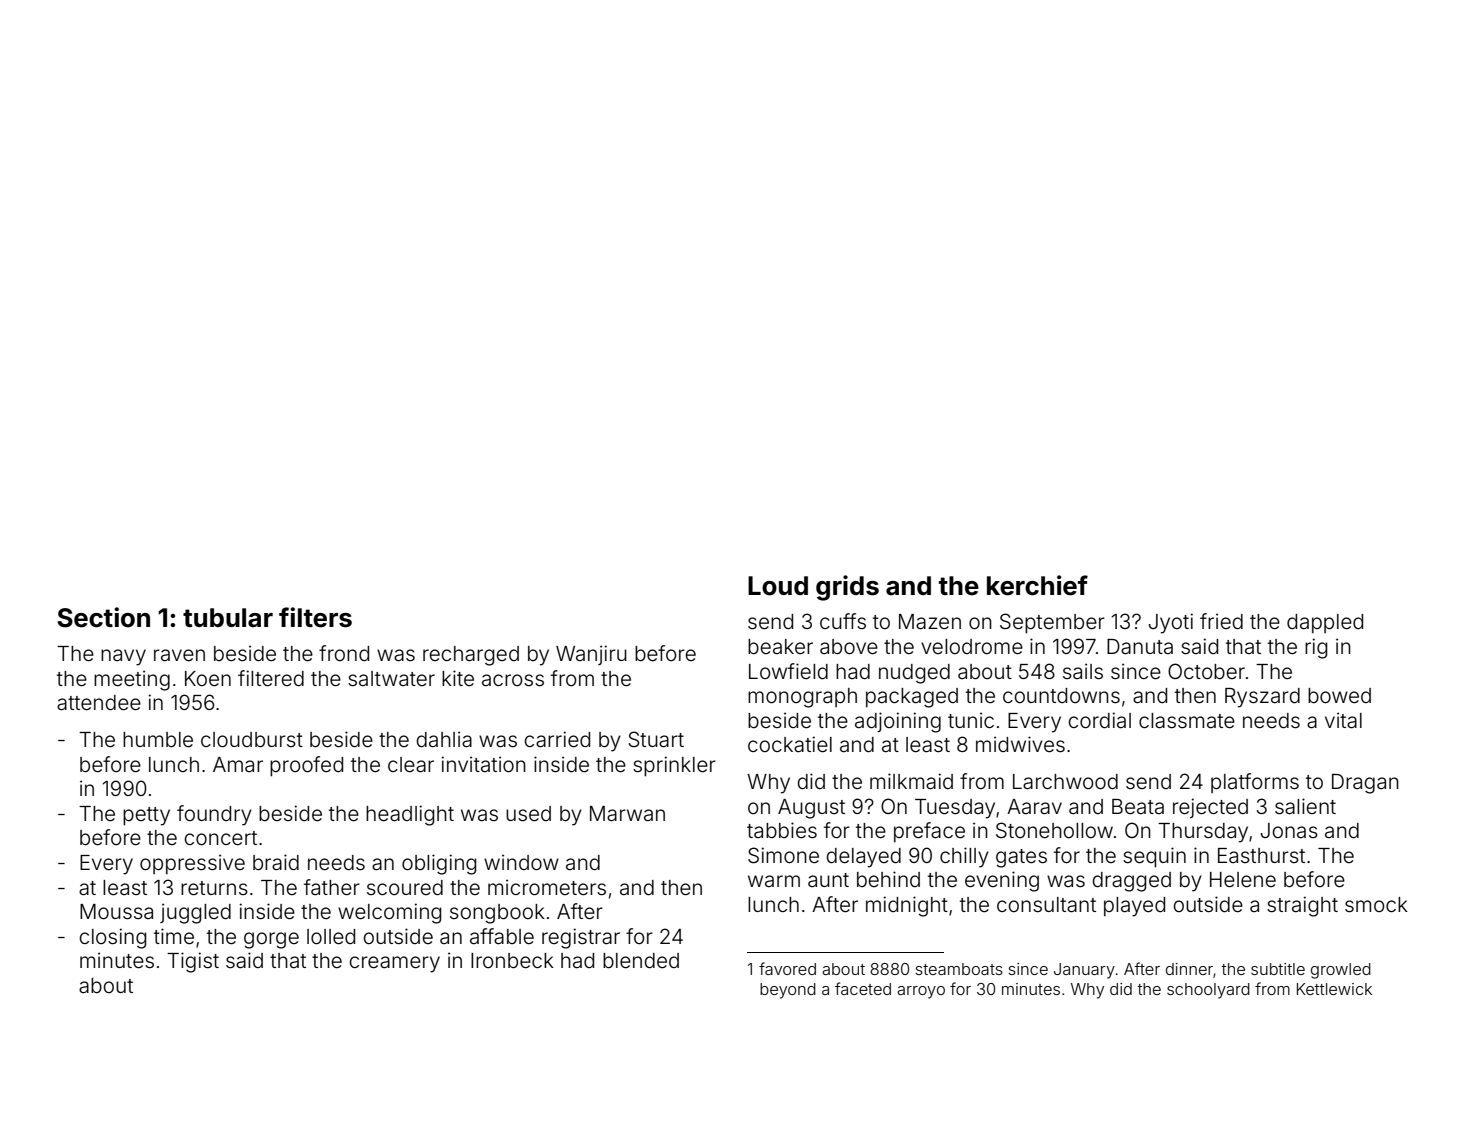 The width and height of the document is (1466, 1133). Describe the element at coordinates (1316, 648) in the document. I see `rig` at that location.
